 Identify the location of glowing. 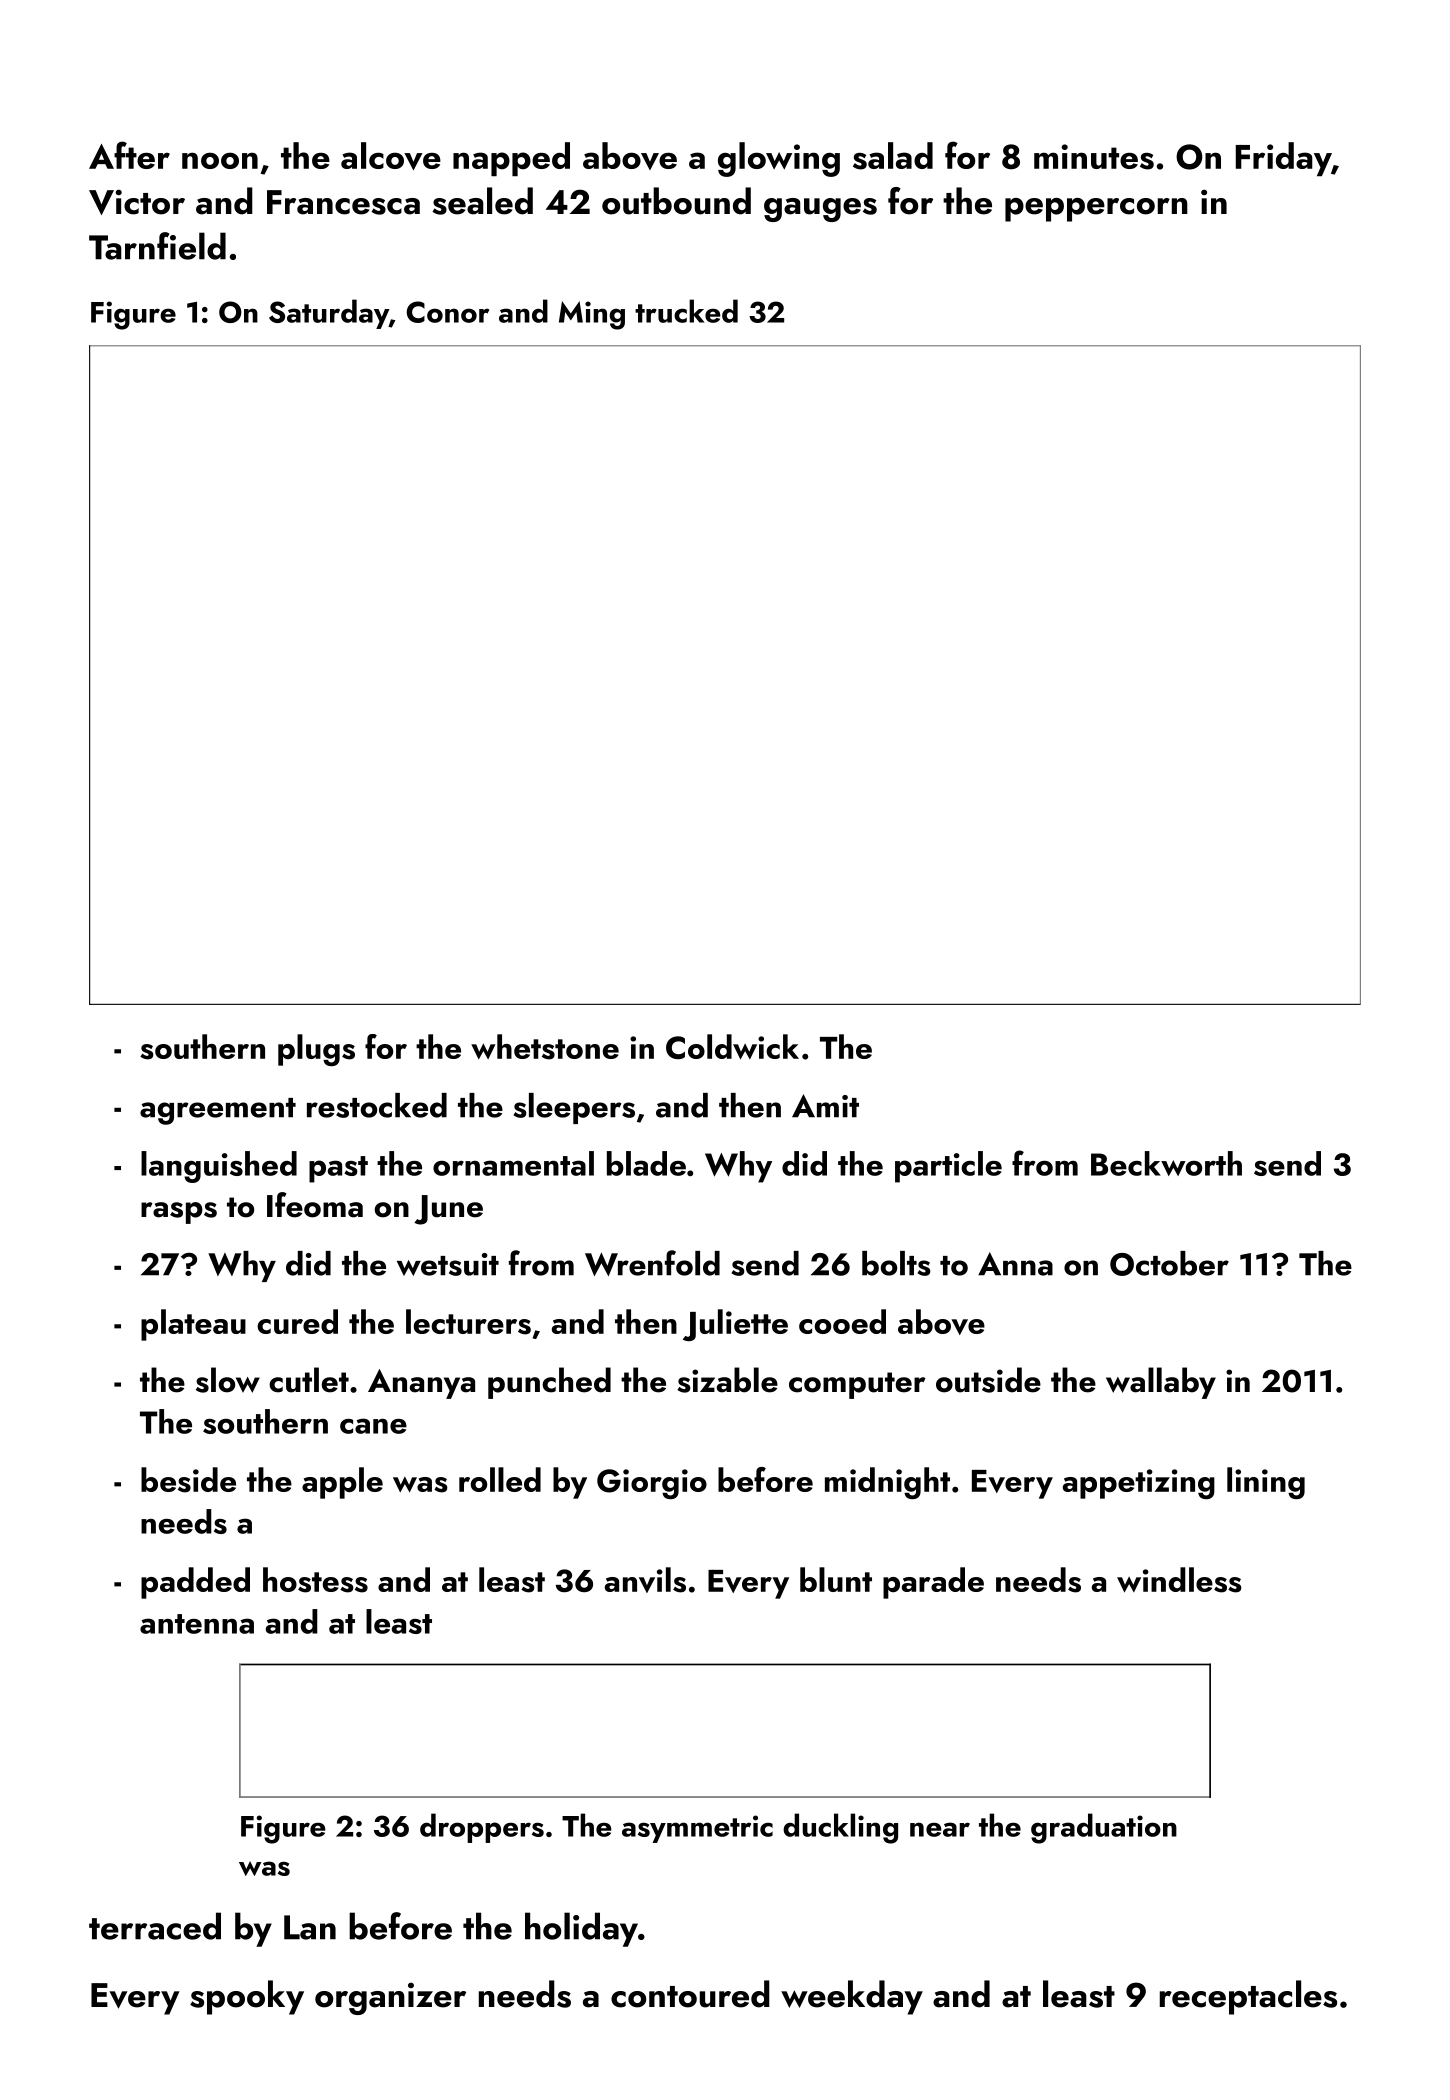
(779, 159).
